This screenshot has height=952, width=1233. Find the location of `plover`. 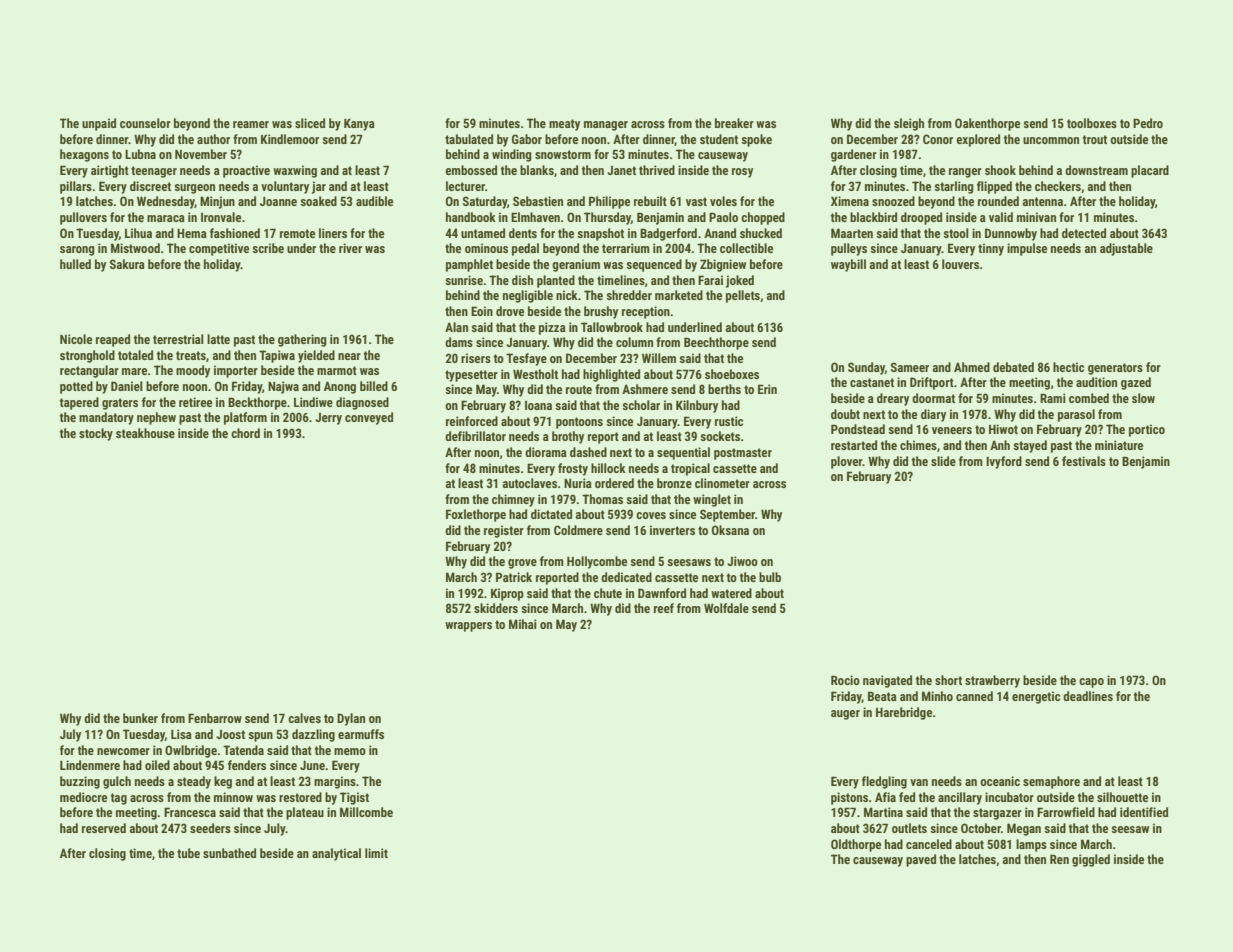

plover is located at coordinates (847, 462).
